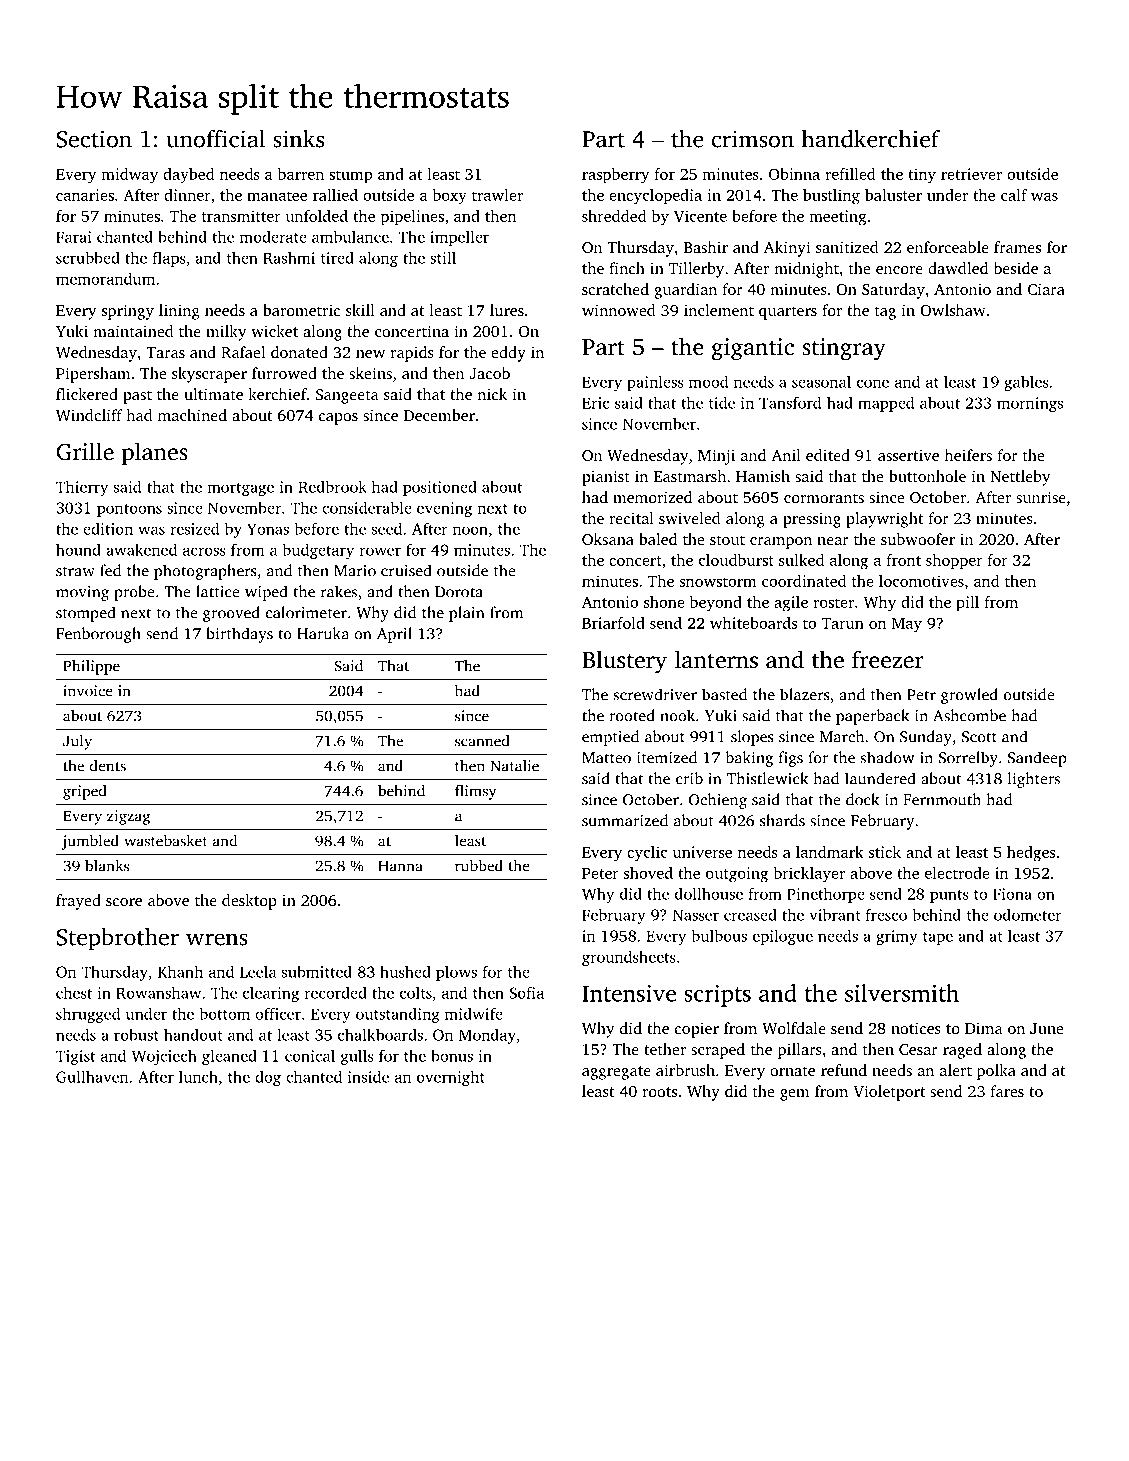  Describe the element at coordinates (1031, 854) in the screenshot. I see `hedges` at that location.
